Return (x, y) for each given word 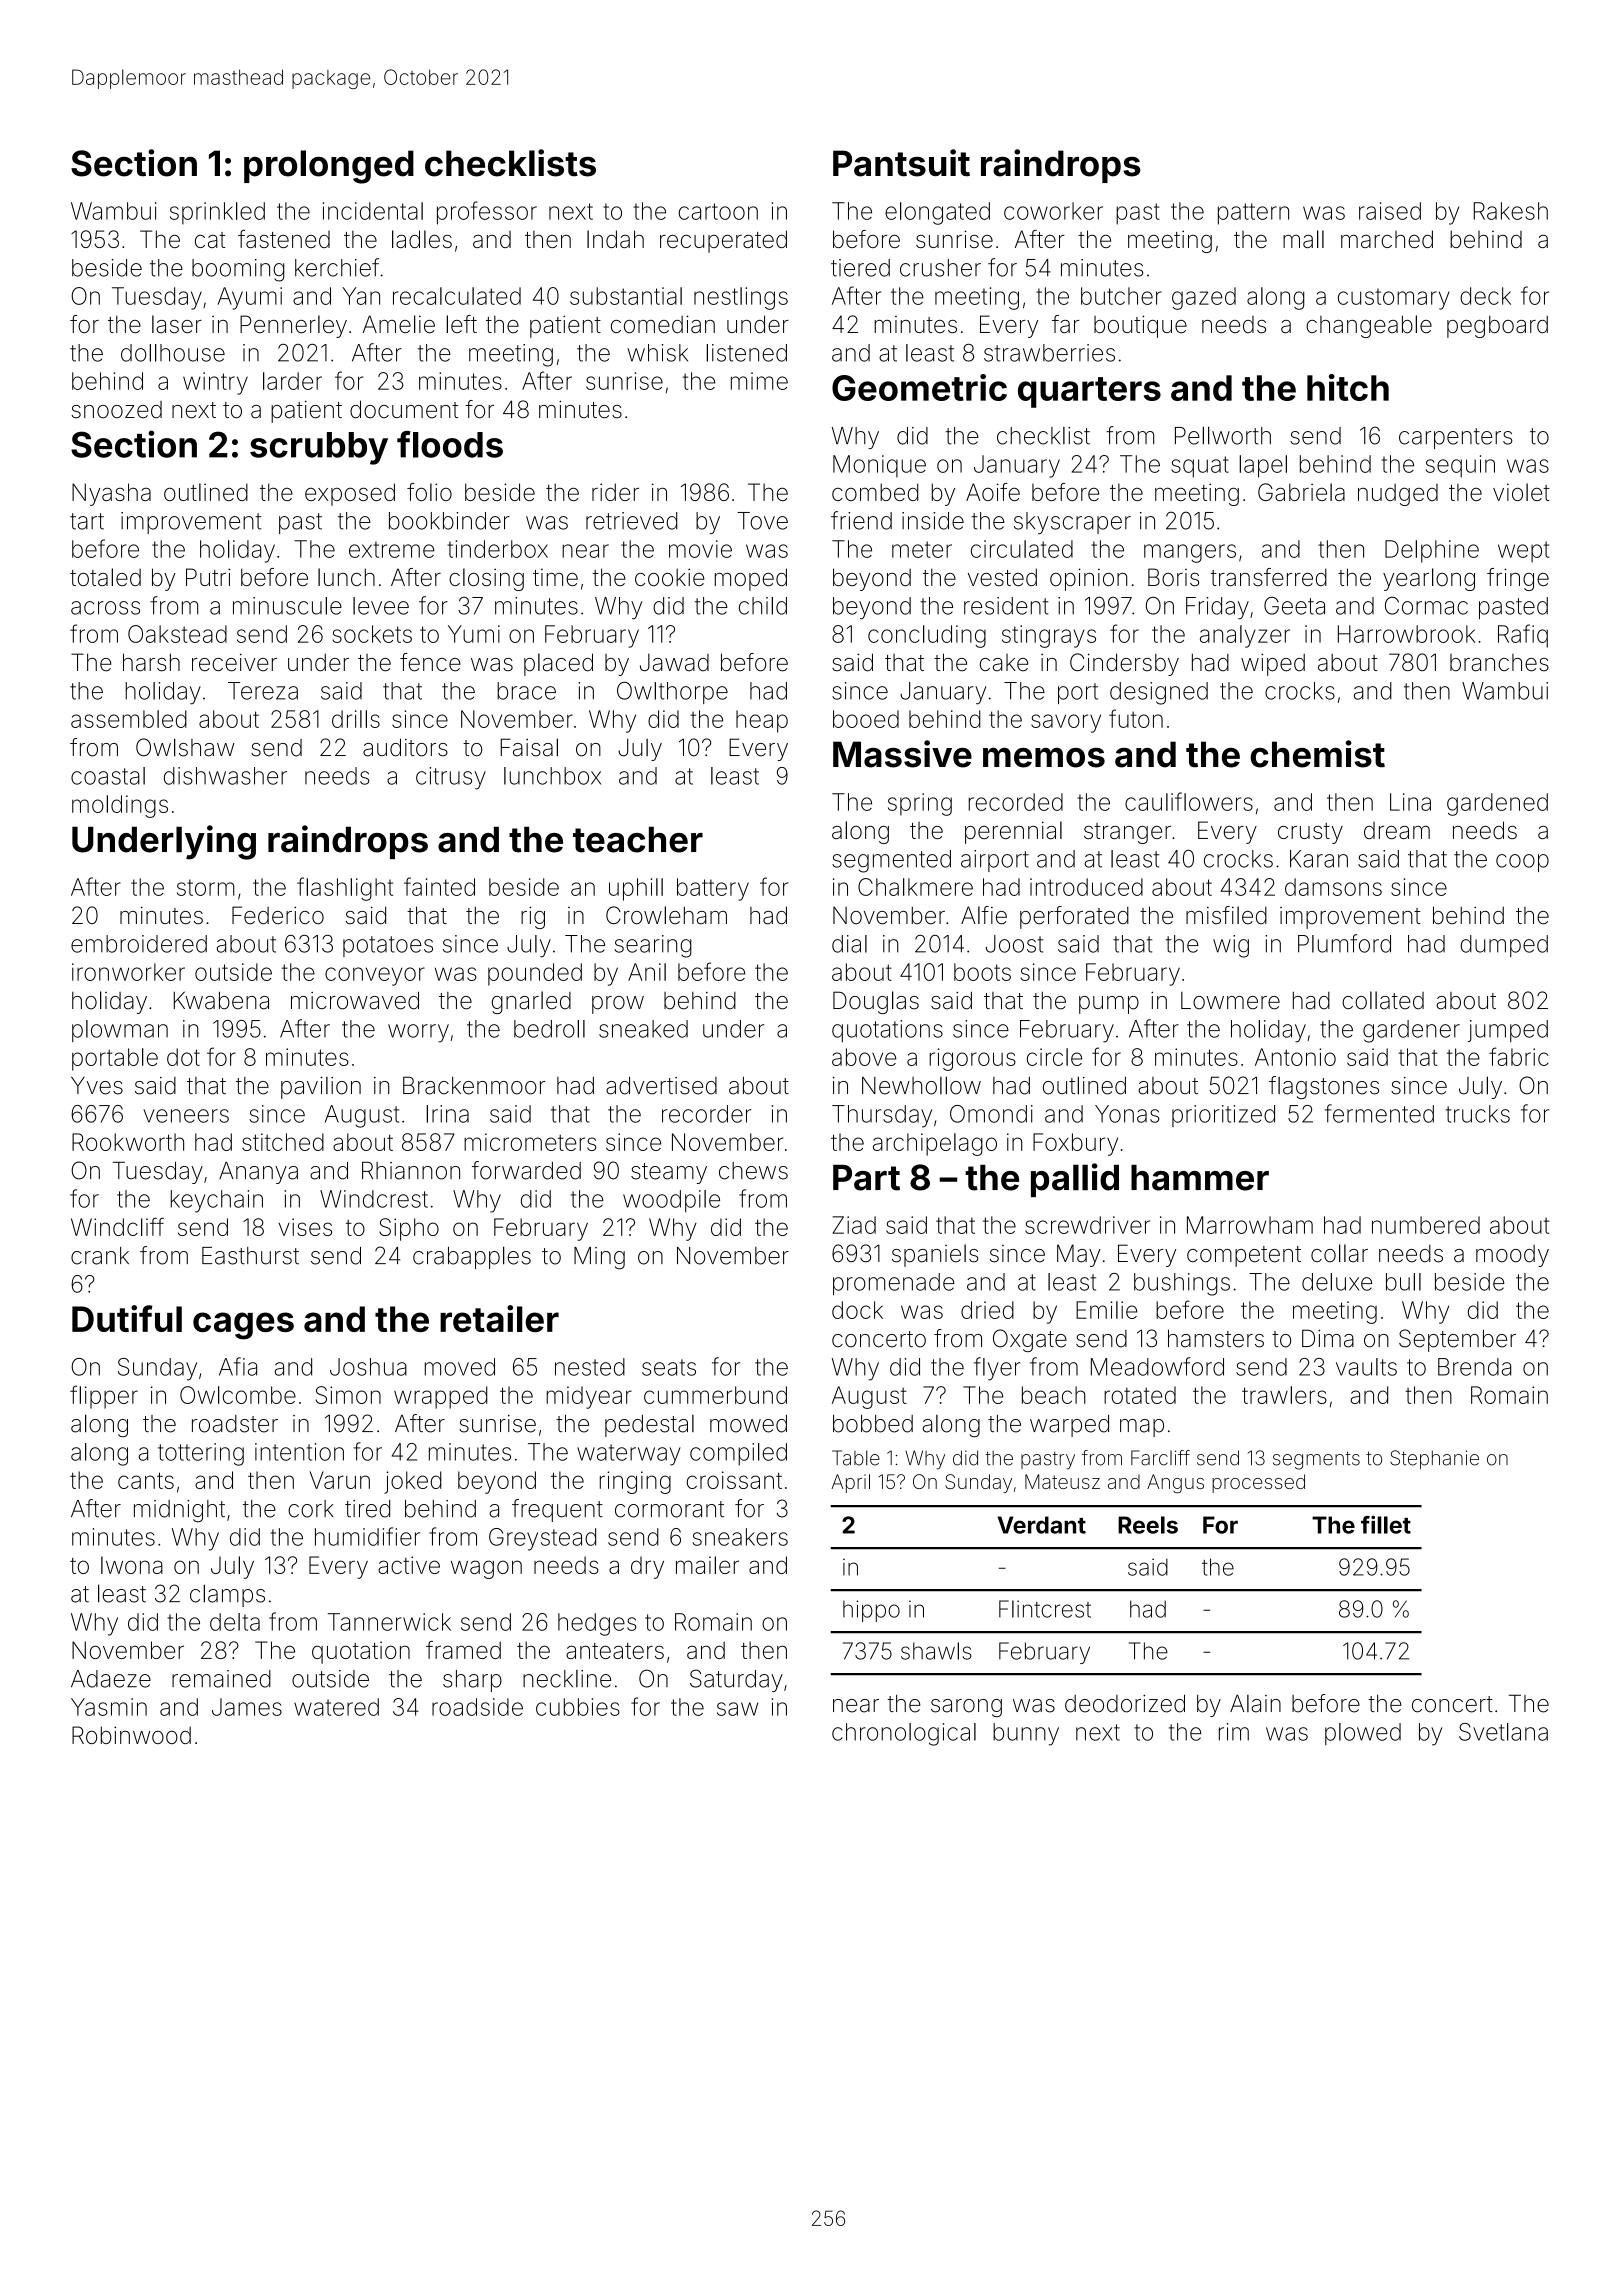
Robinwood (131, 1735)
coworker (1053, 211)
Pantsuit (901, 163)
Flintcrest (1045, 1609)
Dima (1328, 1338)
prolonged (329, 167)
